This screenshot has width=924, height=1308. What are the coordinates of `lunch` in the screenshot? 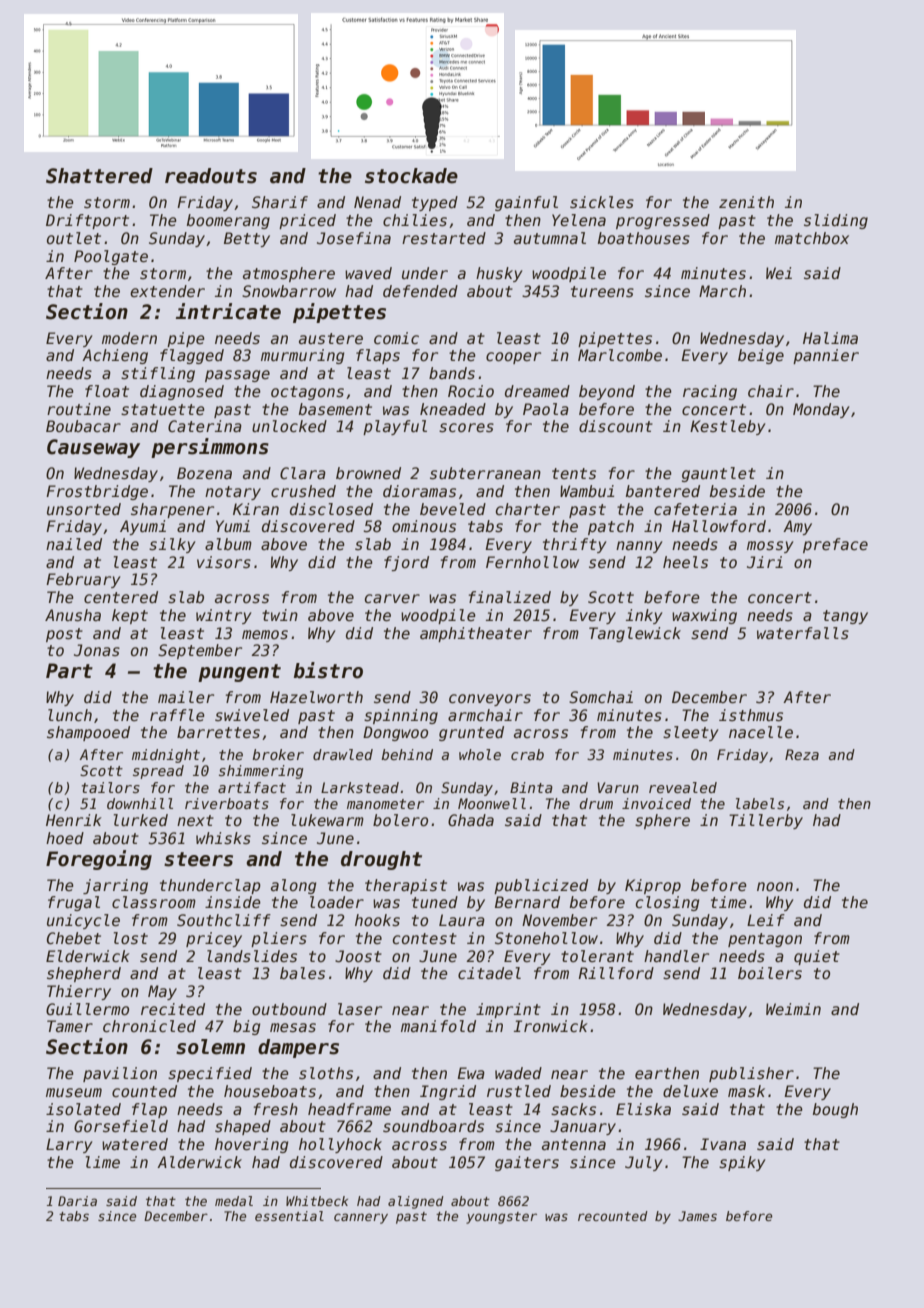 It's located at (70, 715).
